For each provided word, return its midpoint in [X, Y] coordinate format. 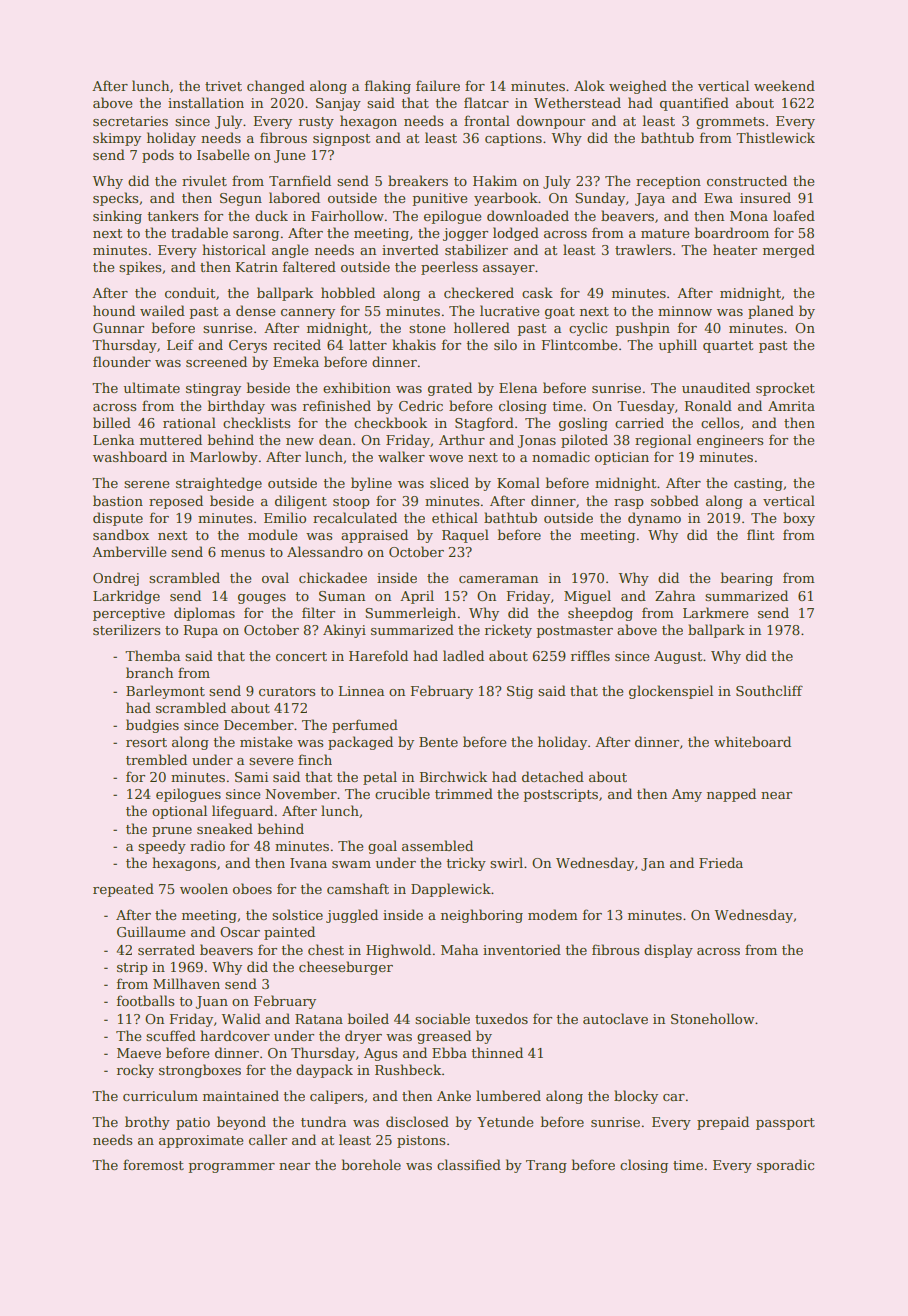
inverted [410, 249]
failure [438, 85]
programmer [232, 1168]
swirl [506, 862]
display [668, 951]
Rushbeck [408, 1069]
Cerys [248, 346]
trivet [223, 86]
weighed [638, 87]
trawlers [643, 249]
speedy [162, 847]
